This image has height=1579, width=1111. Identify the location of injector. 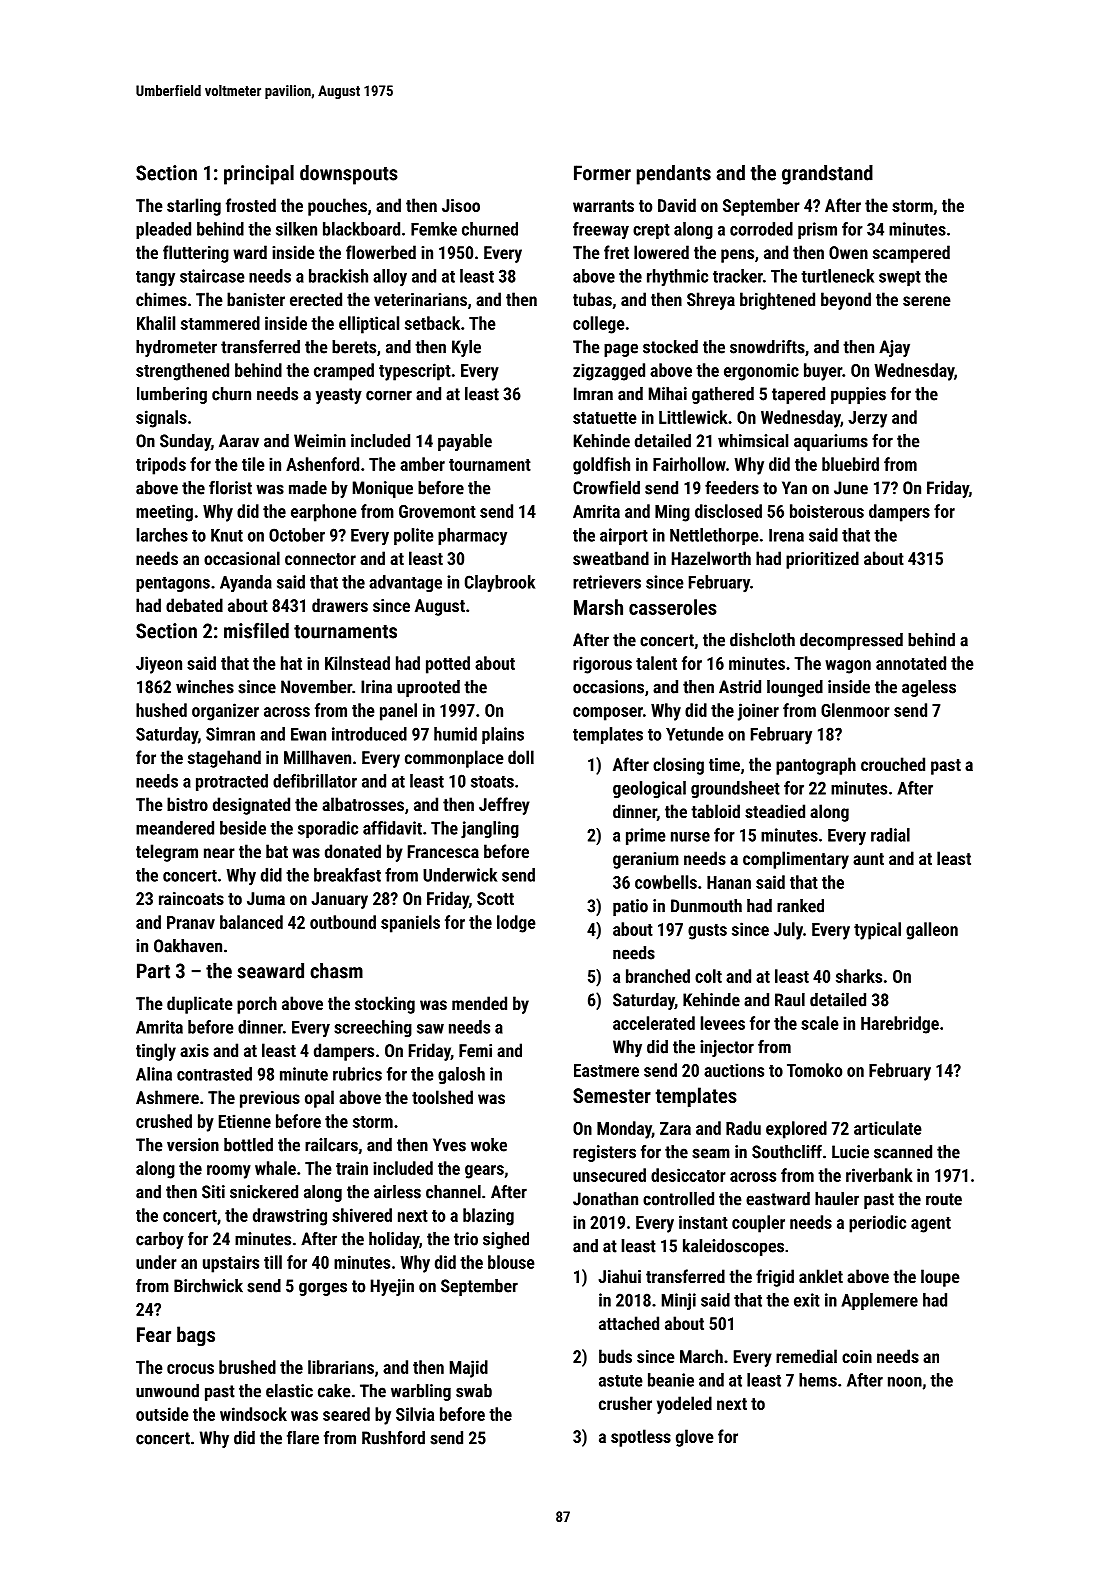
(727, 1048).
